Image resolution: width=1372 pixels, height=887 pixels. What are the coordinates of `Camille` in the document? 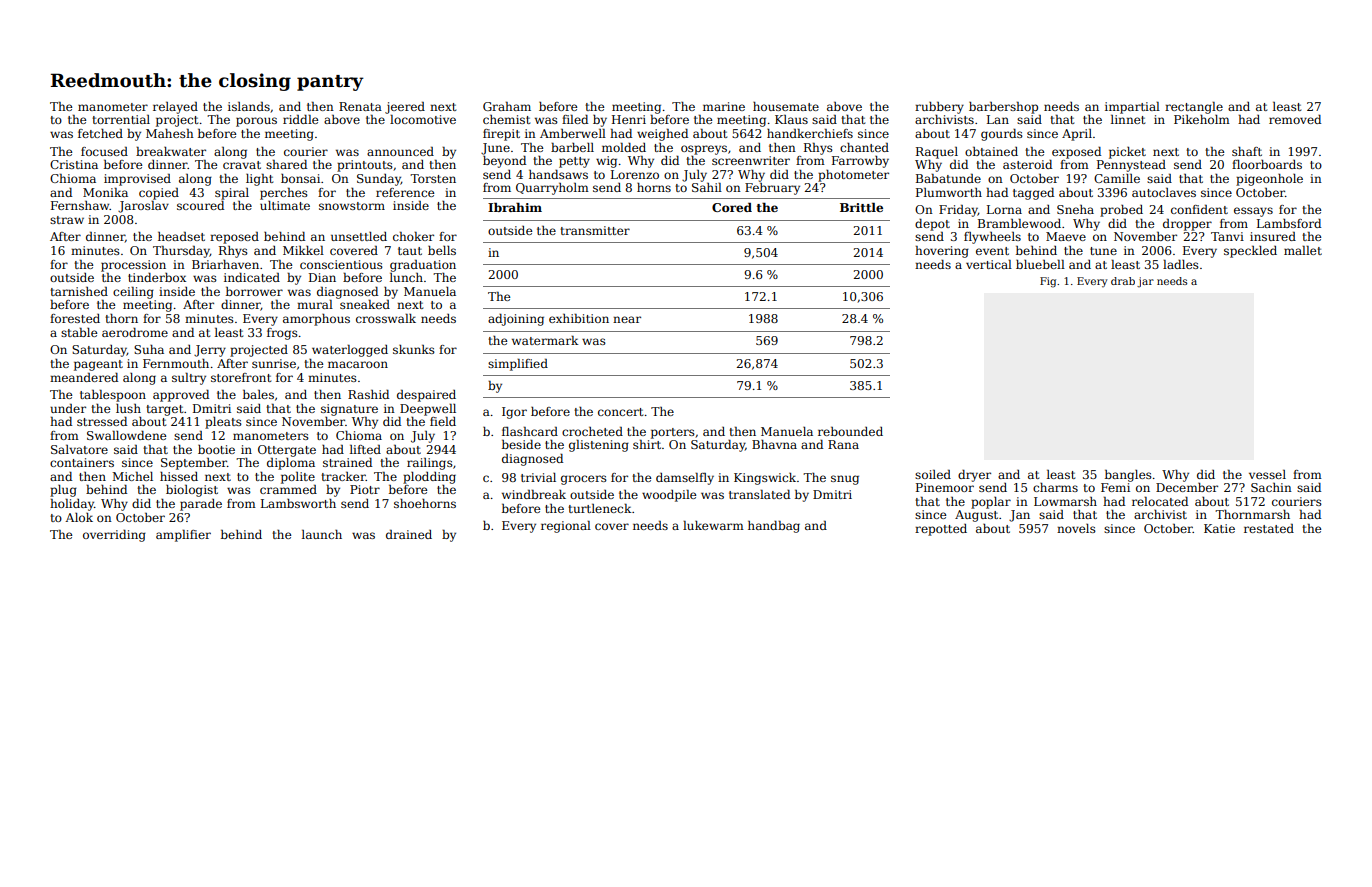 It's located at (1117, 178).
